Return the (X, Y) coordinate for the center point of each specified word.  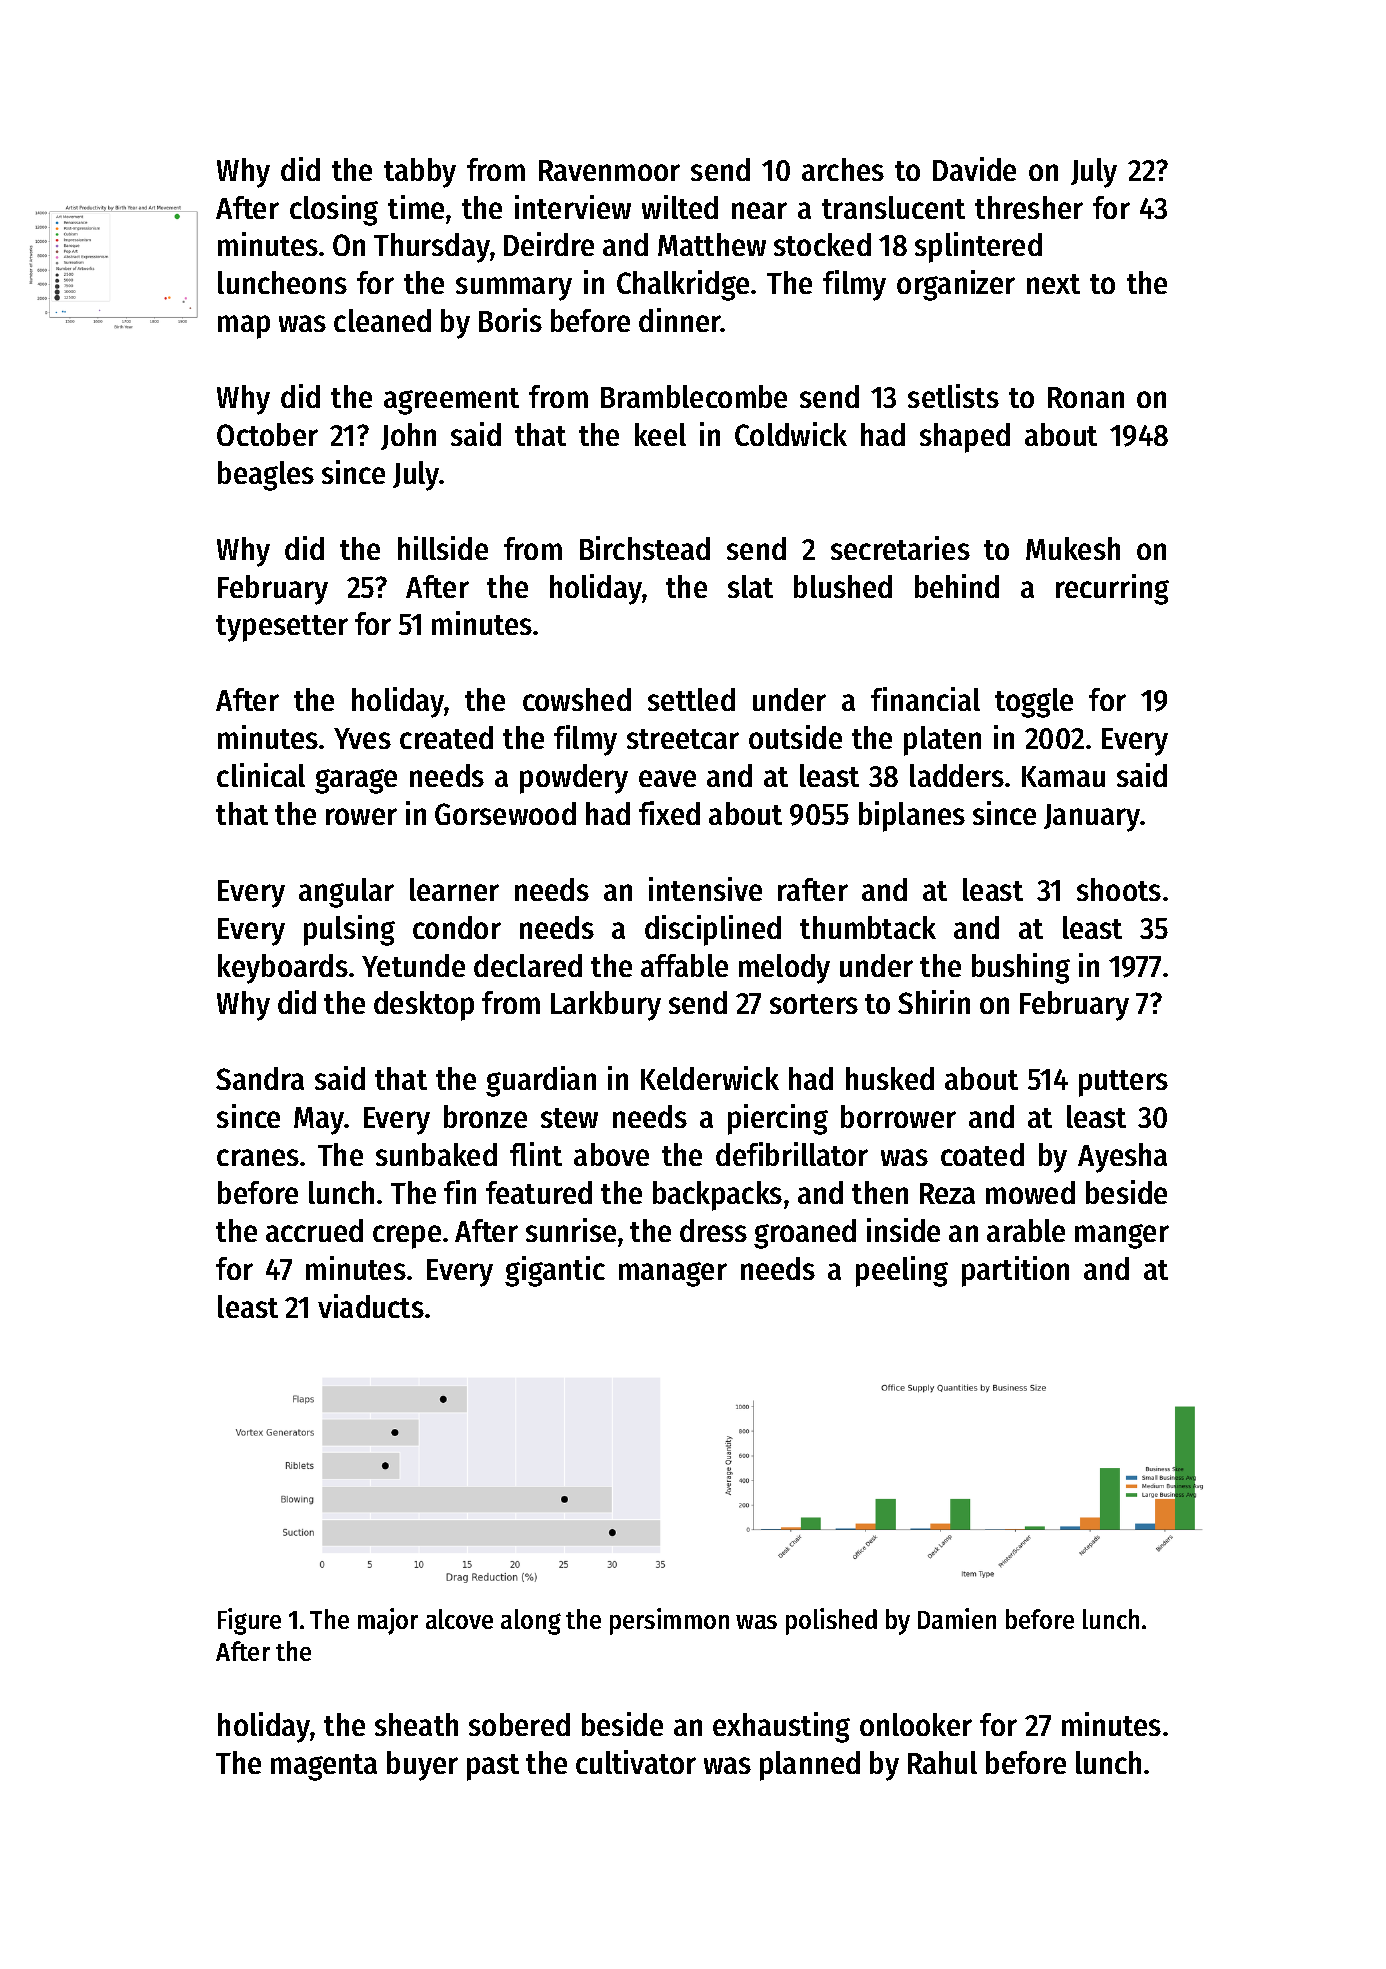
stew (569, 1118)
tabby (420, 173)
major (388, 1621)
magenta (324, 1767)
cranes (258, 1157)
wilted (680, 207)
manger (1122, 1236)
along (531, 1622)
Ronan (1086, 397)
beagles (266, 476)
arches (843, 169)
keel (660, 434)
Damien (957, 1618)
